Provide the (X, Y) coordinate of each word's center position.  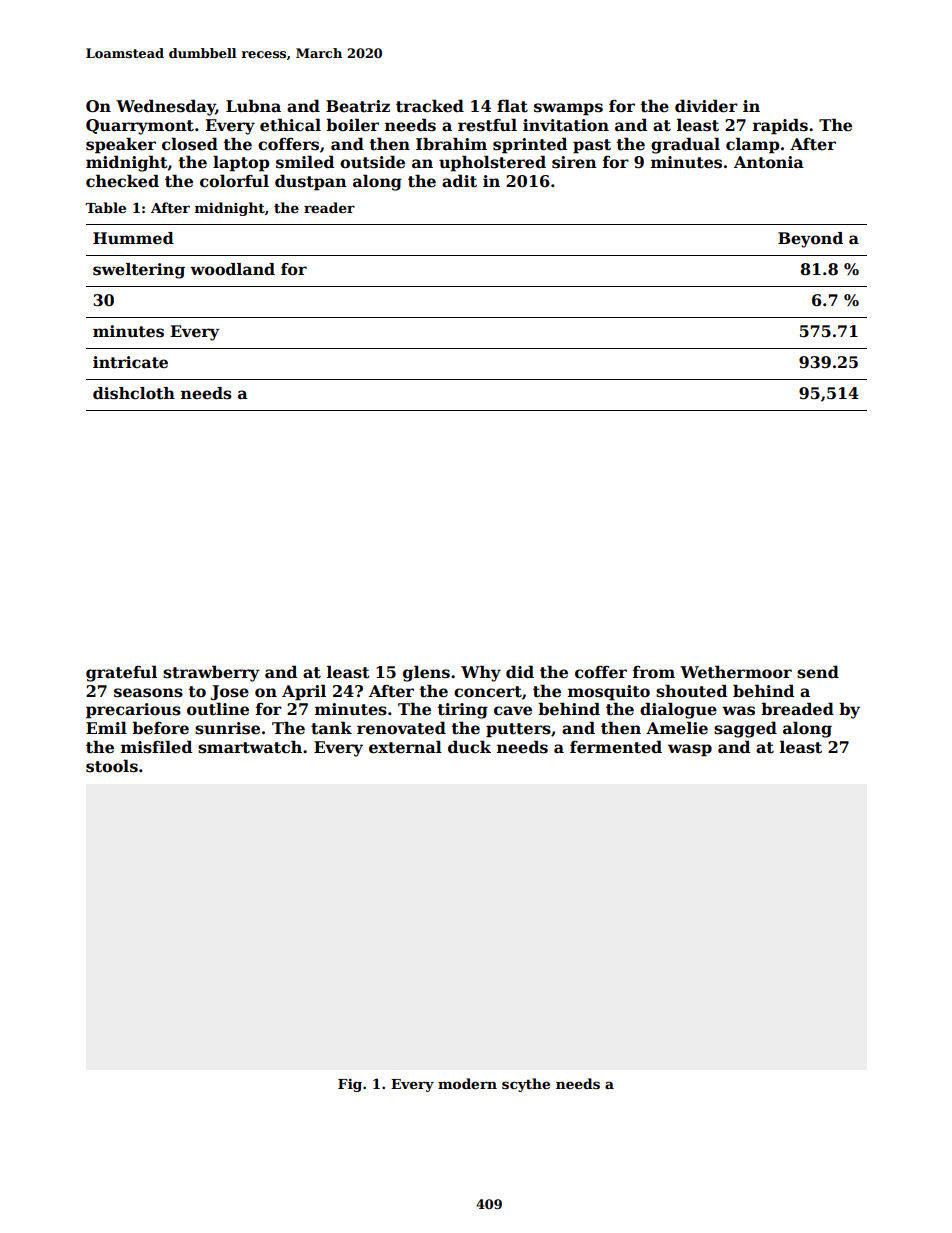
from (654, 672)
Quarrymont (140, 127)
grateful (121, 673)
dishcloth (134, 393)
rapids (780, 126)
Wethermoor (736, 672)
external (405, 747)
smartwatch (250, 747)
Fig (350, 1085)
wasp (690, 750)
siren (574, 162)
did (520, 671)
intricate (130, 362)
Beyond (810, 240)
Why (481, 673)
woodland (232, 269)
